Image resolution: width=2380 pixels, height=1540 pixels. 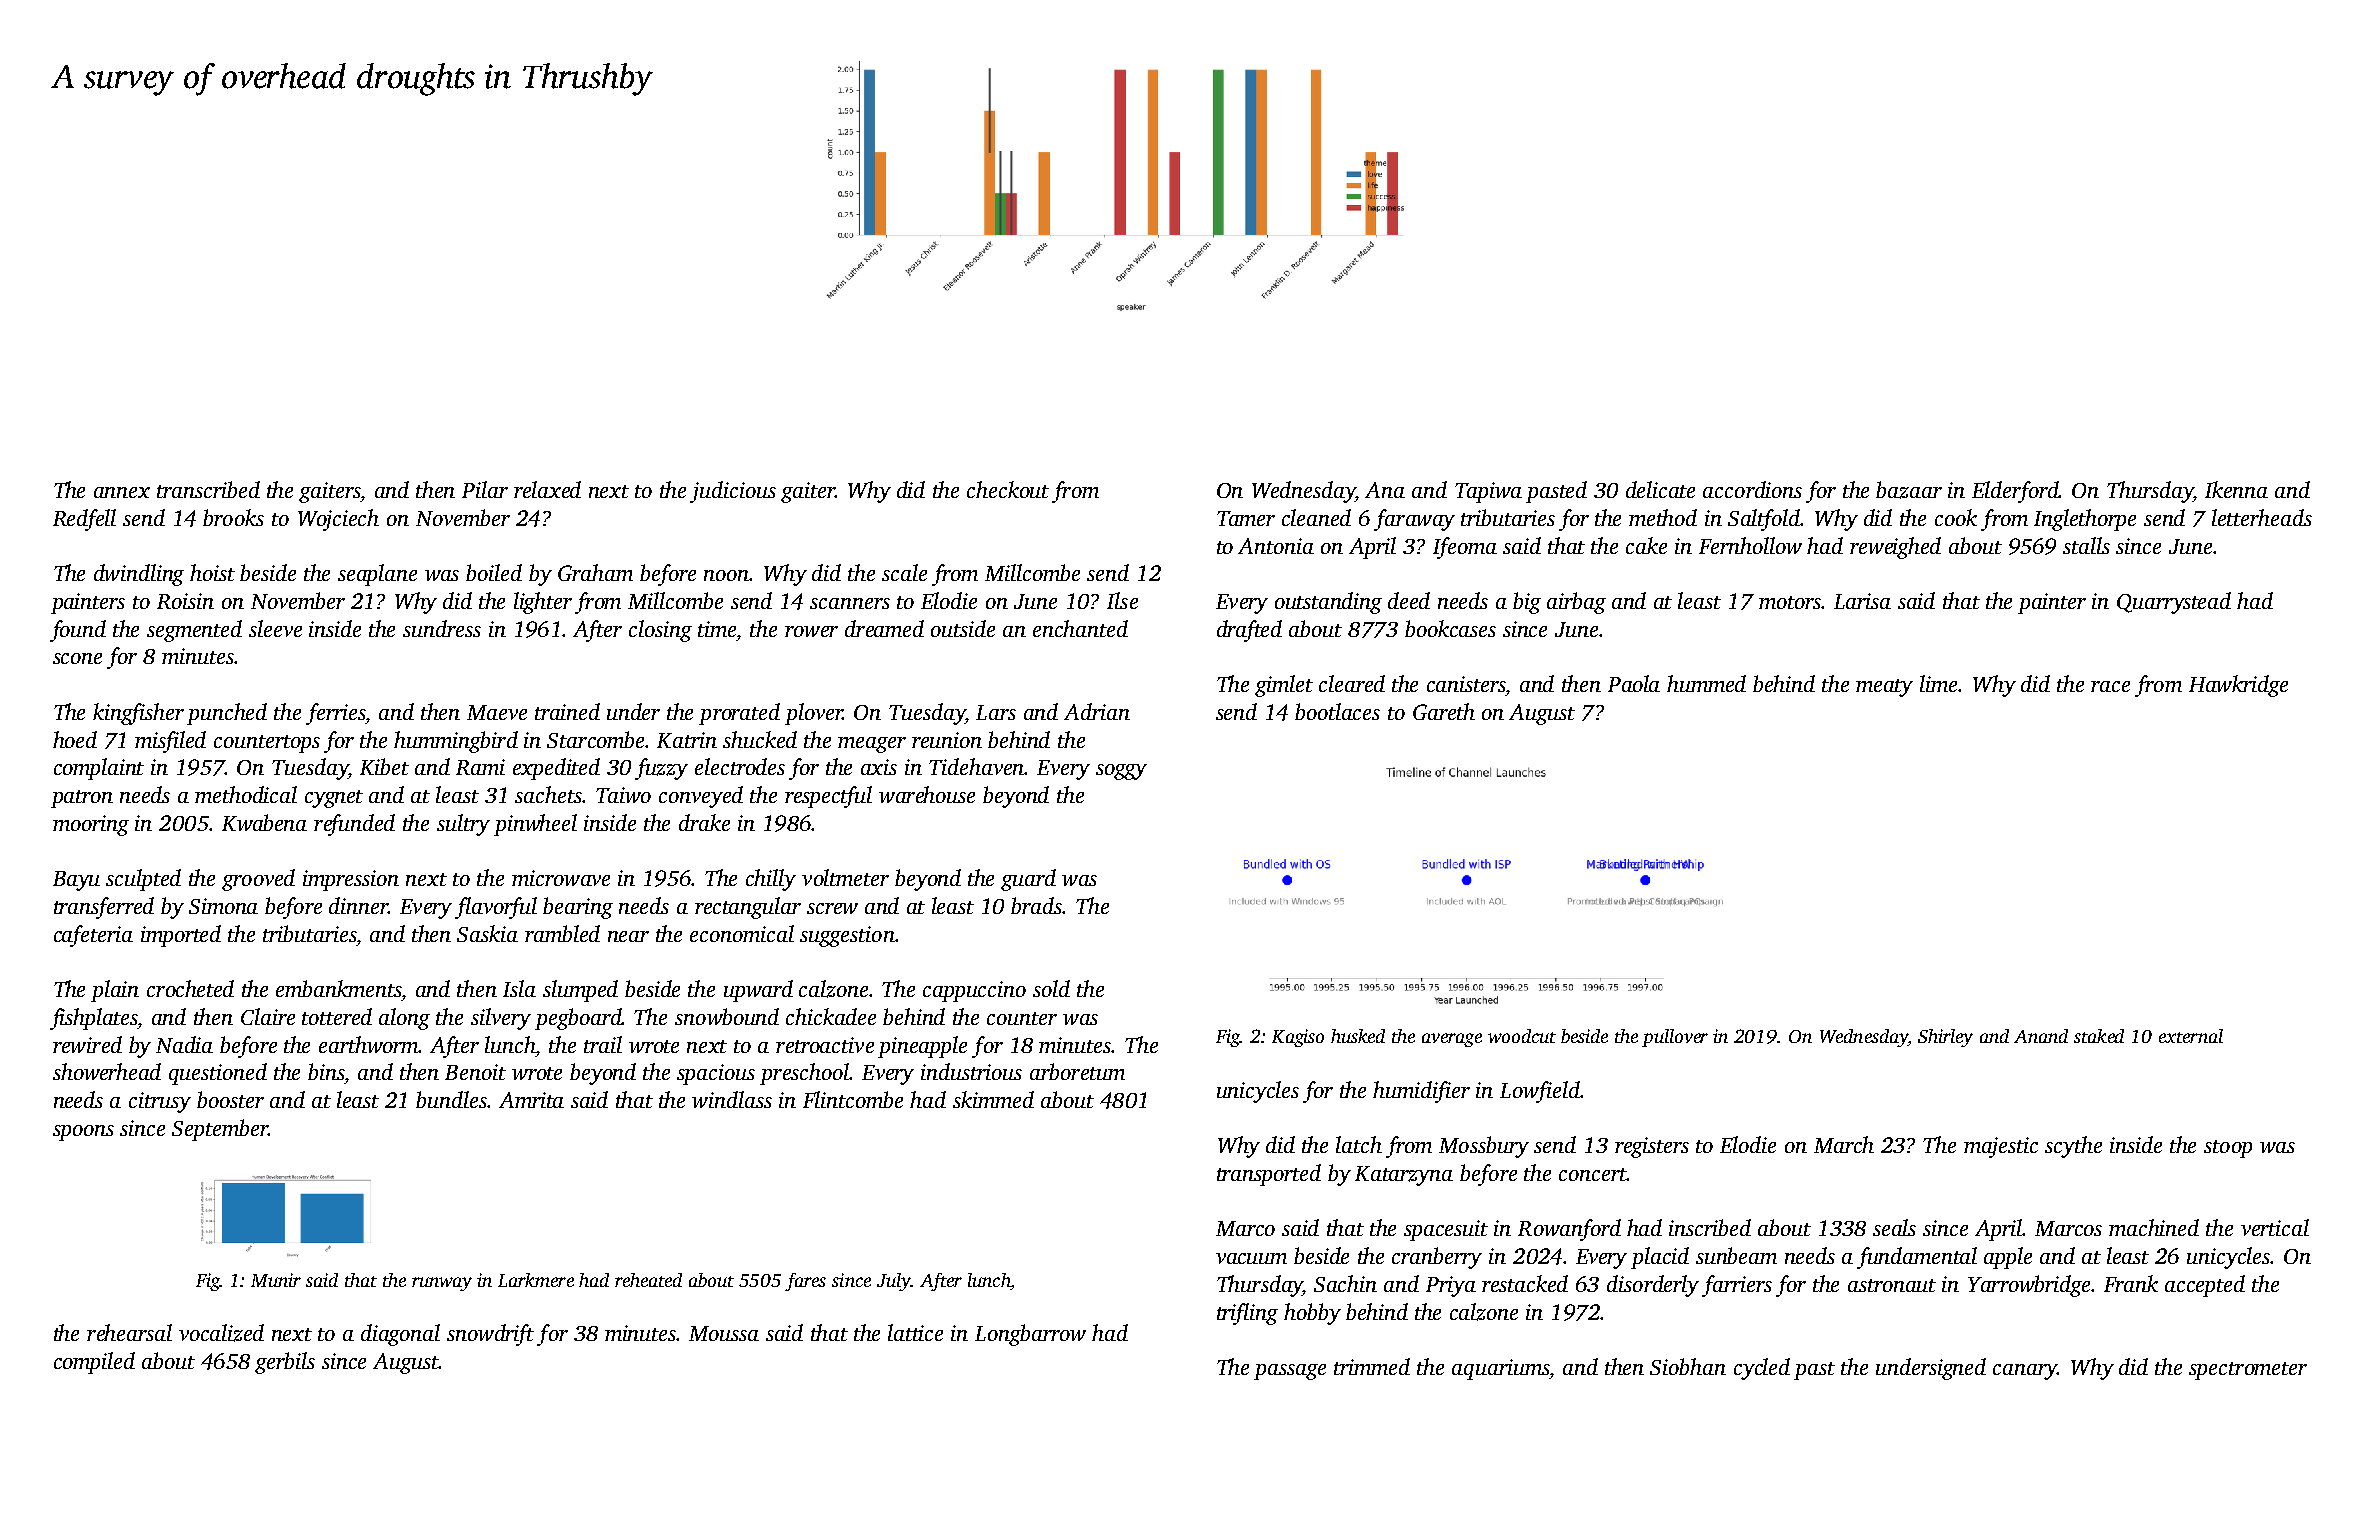 I want to click on reheated, so click(x=648, y=1280).
